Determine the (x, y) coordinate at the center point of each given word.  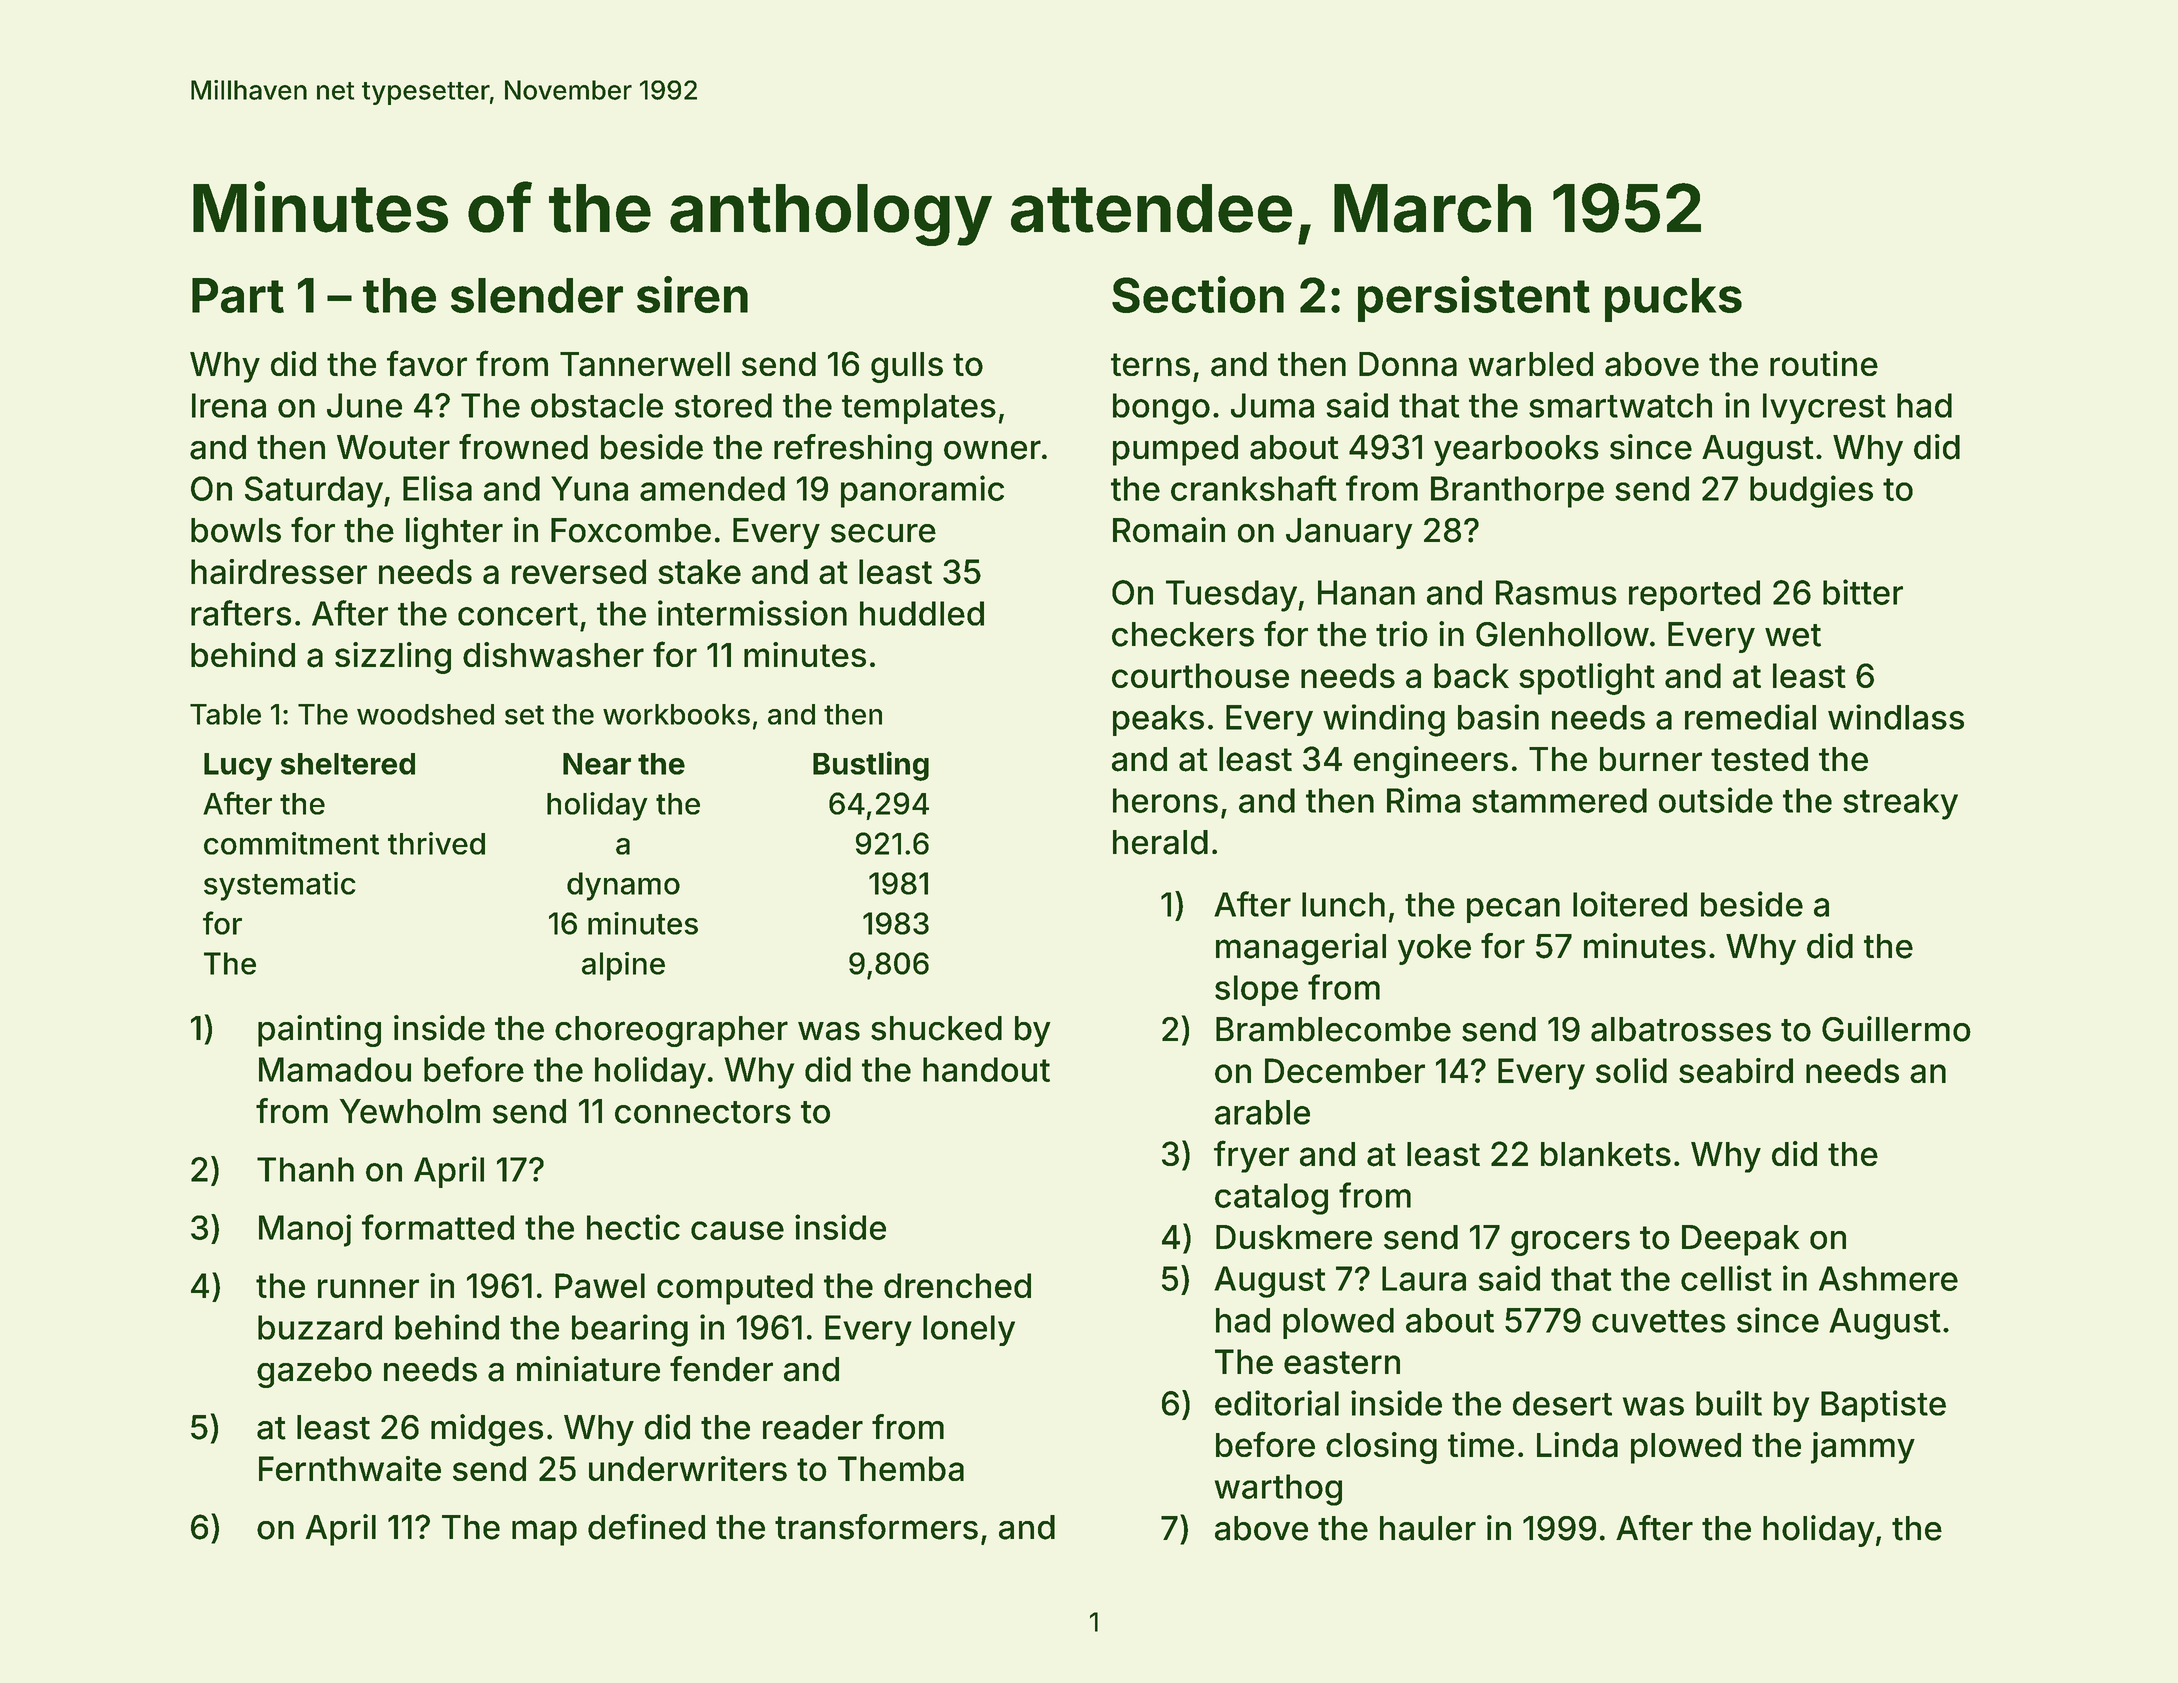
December (1345, 1070)
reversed (579, 571)
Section (1198, 294)
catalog (1271, 1199)
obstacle (597, 405)
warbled (1530, 364)
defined (646, 1527)
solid (1631, 1070)
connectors (703, 1112)
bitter (1863, 592)
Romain (1169, 530)
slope (1256, 990)
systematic (280, 886)
